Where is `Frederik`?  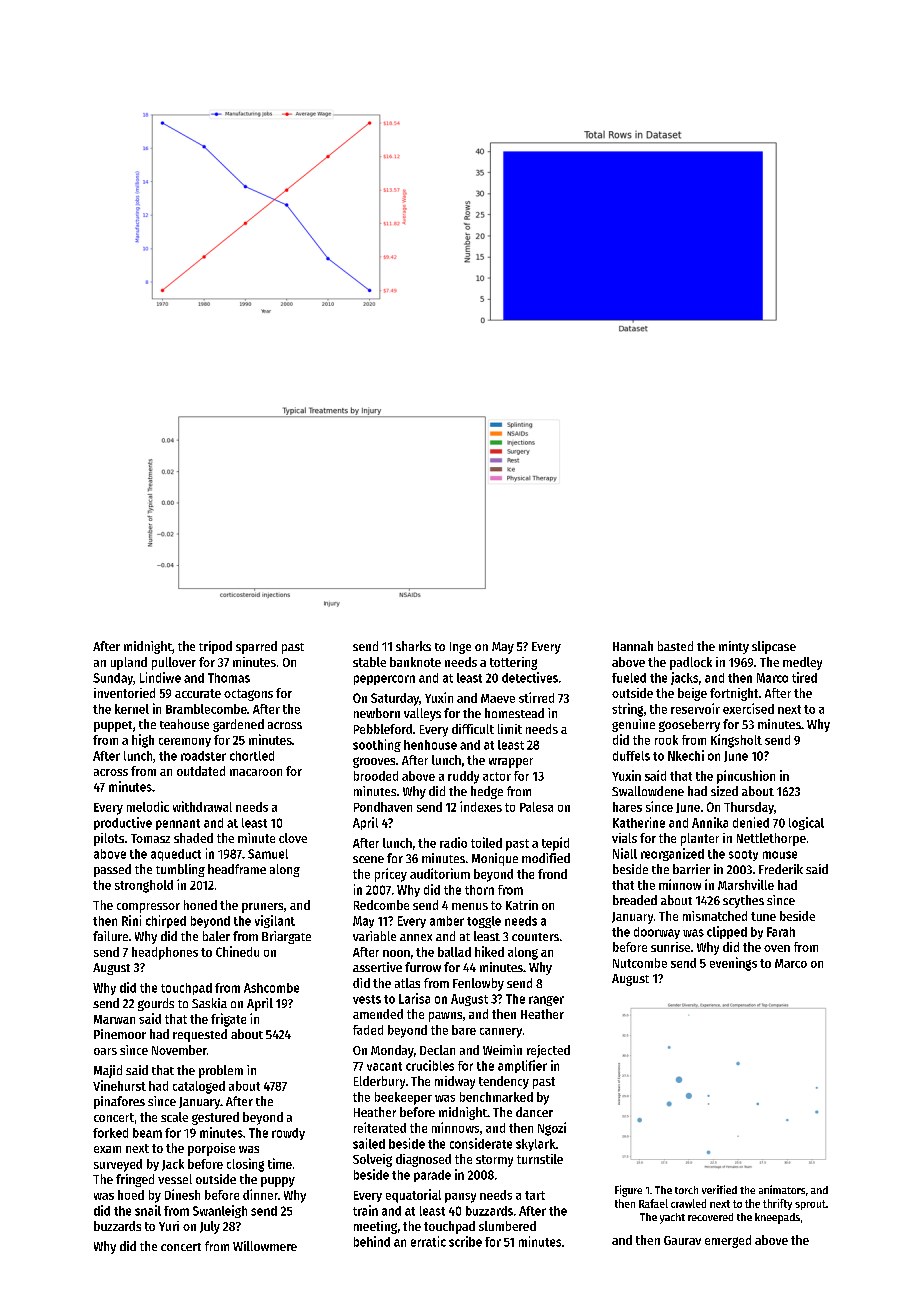
Frederik is located at coordinates (781, 869).
